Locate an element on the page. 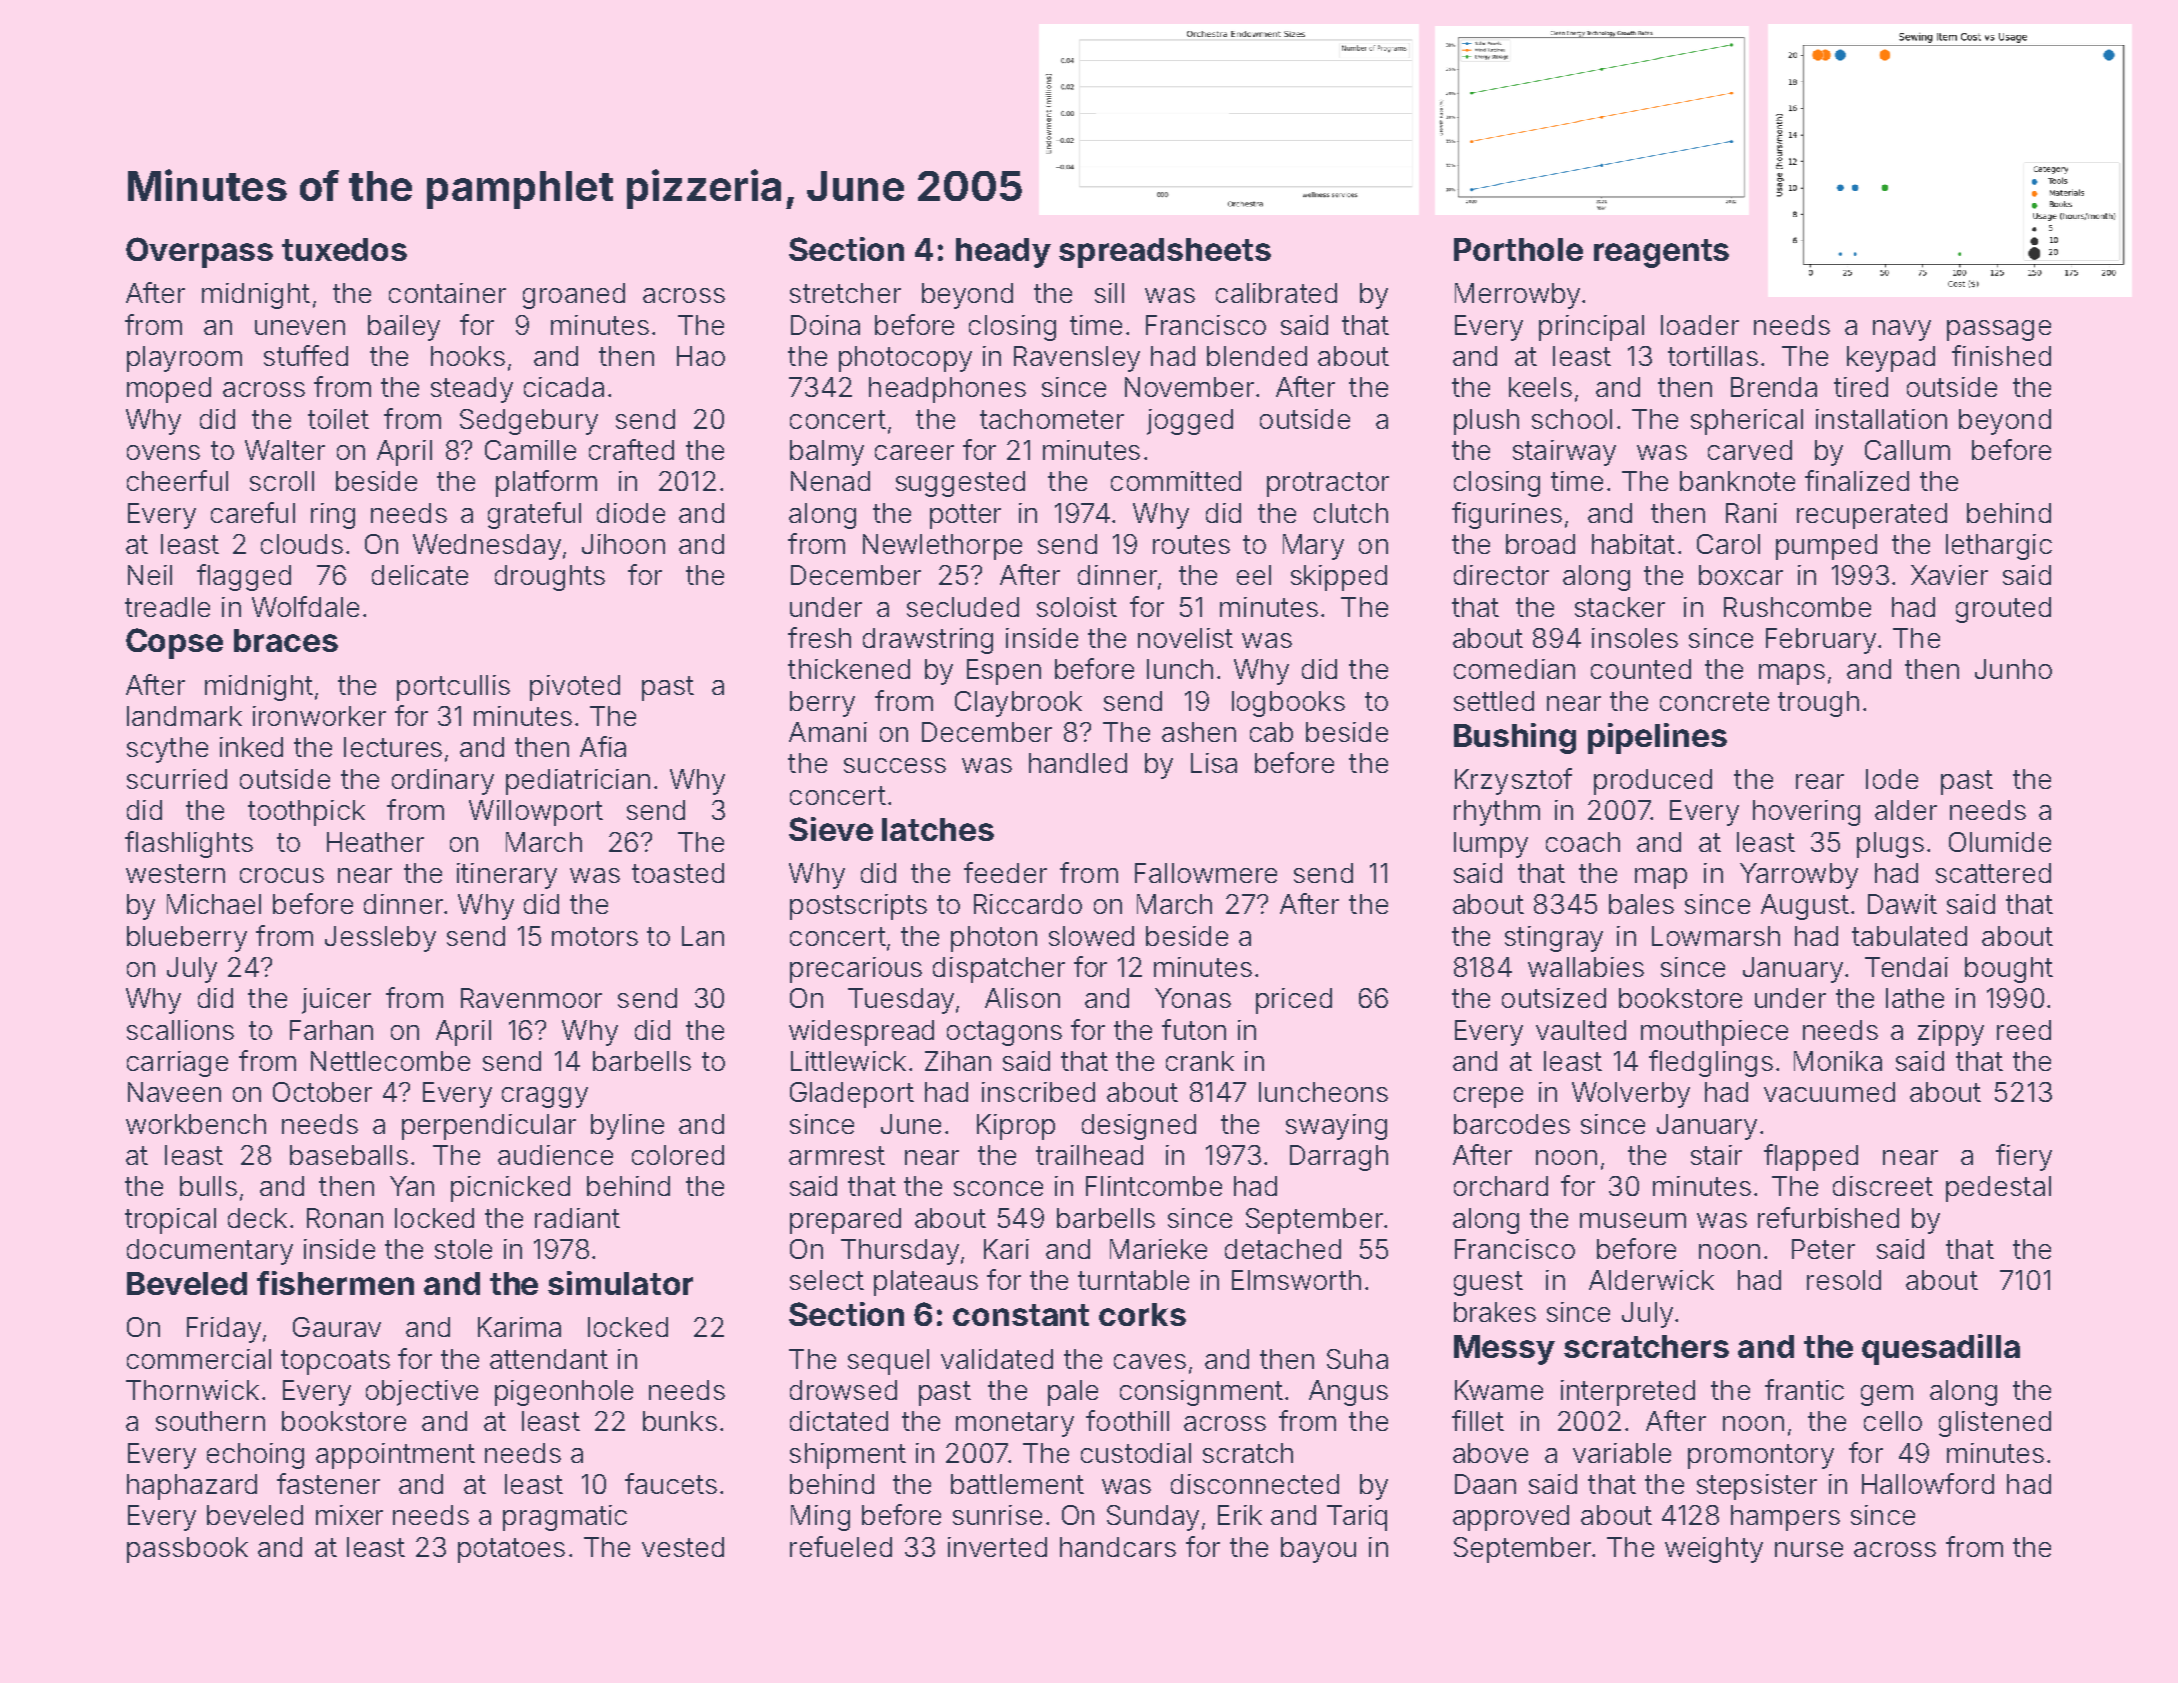 This document has width=2178, height=1683. blended is located at coordinates (1257, 356).
